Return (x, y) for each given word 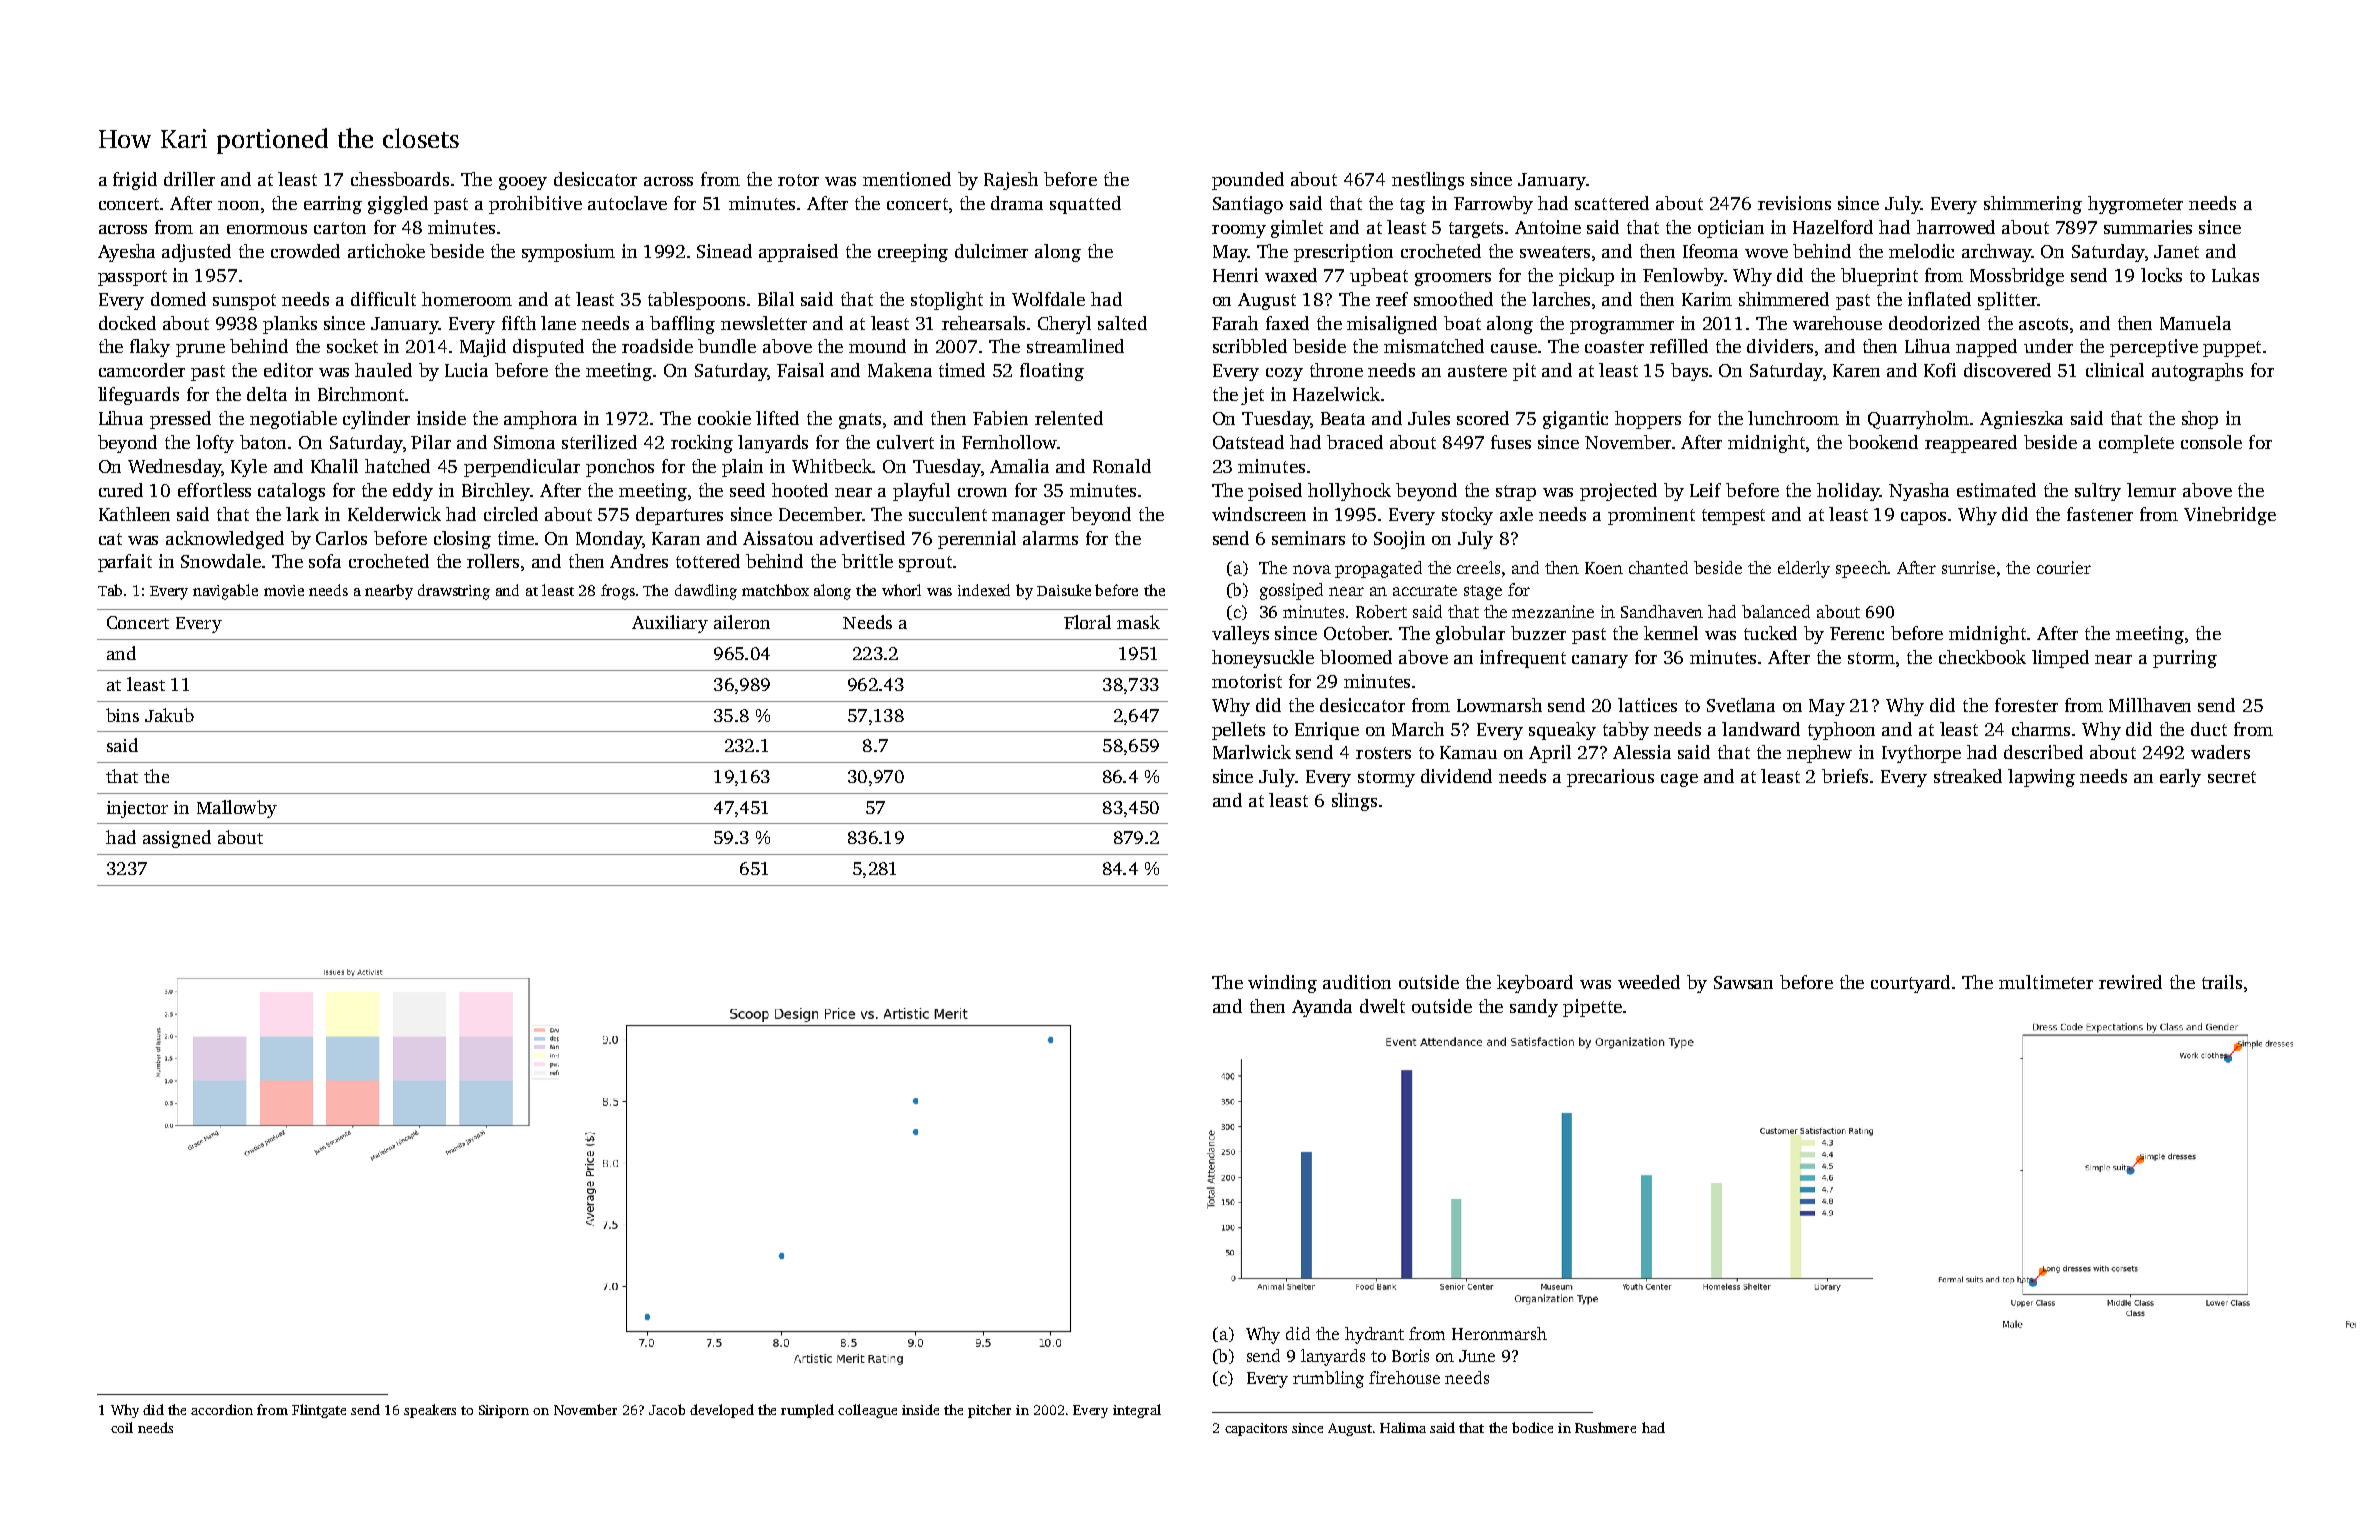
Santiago (1248, 205)
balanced (1776, 611)
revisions (1794, 203)
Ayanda (1322, 1008)
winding (1282, 984)
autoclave (627, 203)
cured (121, 490)
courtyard (1910, 984)
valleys (1240, 635)
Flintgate (319, 1411)
